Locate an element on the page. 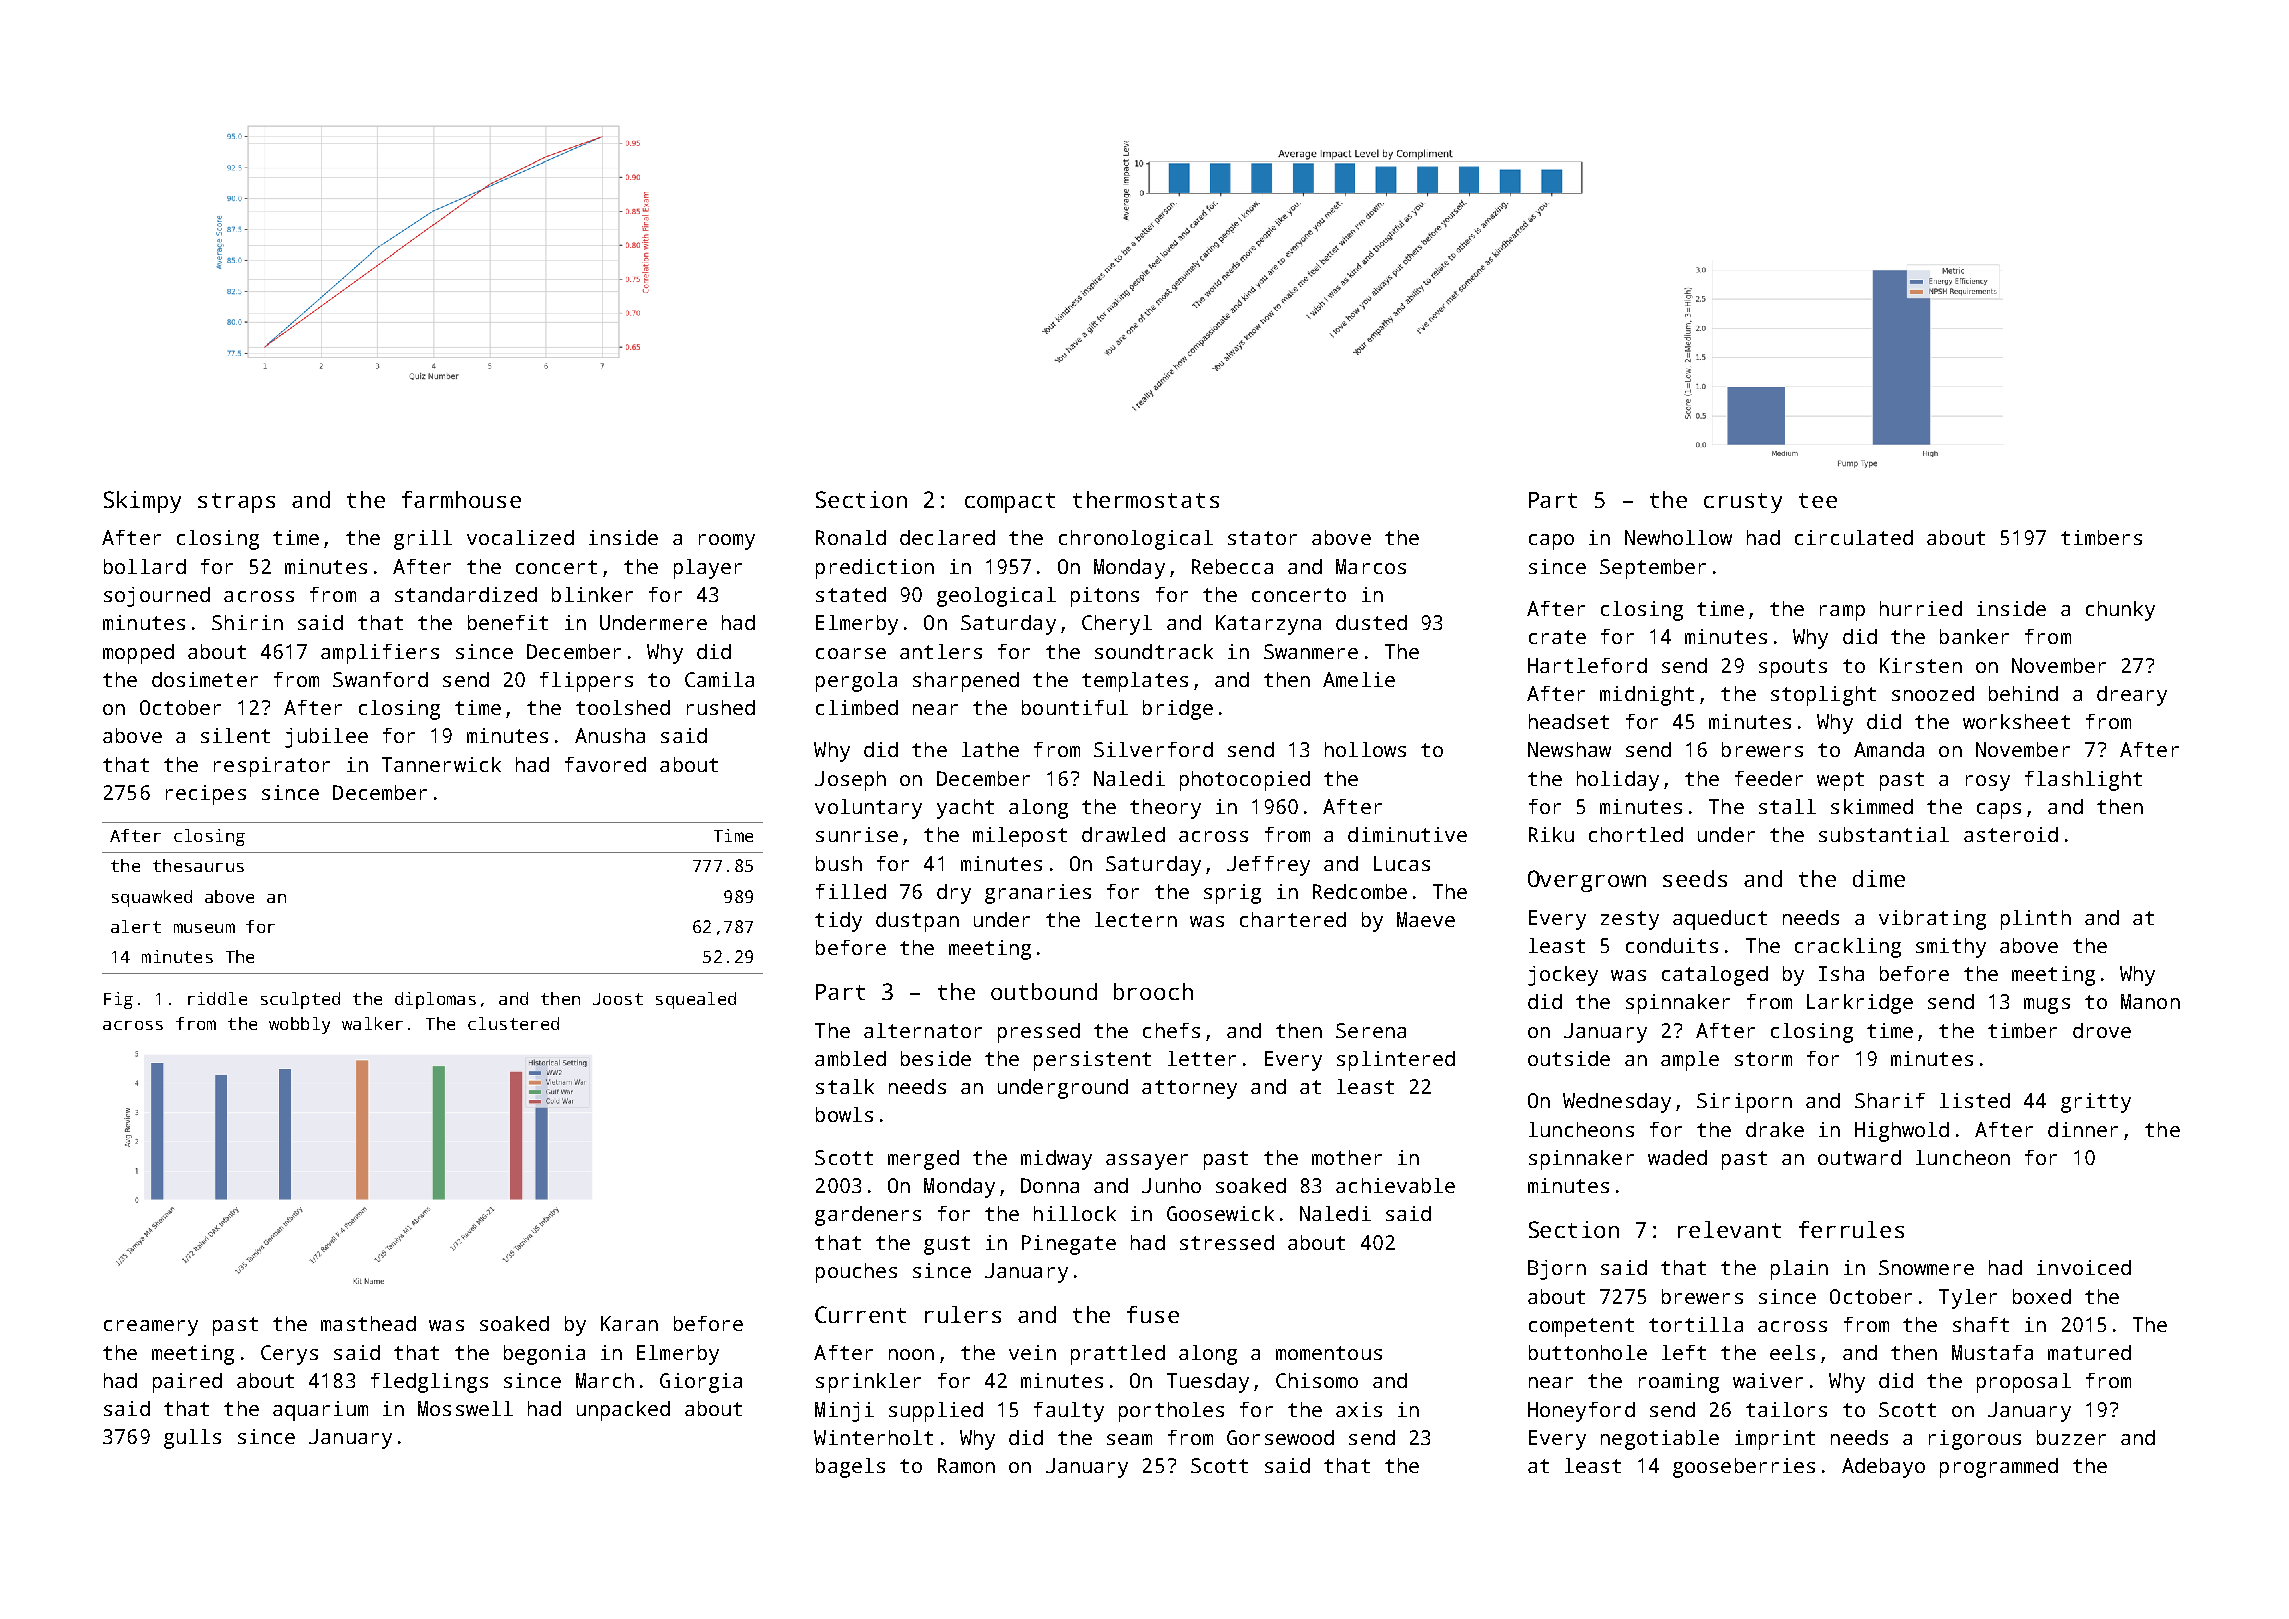 This page has width=2289, height=1619. bush is located at coordinates (839, 863).
